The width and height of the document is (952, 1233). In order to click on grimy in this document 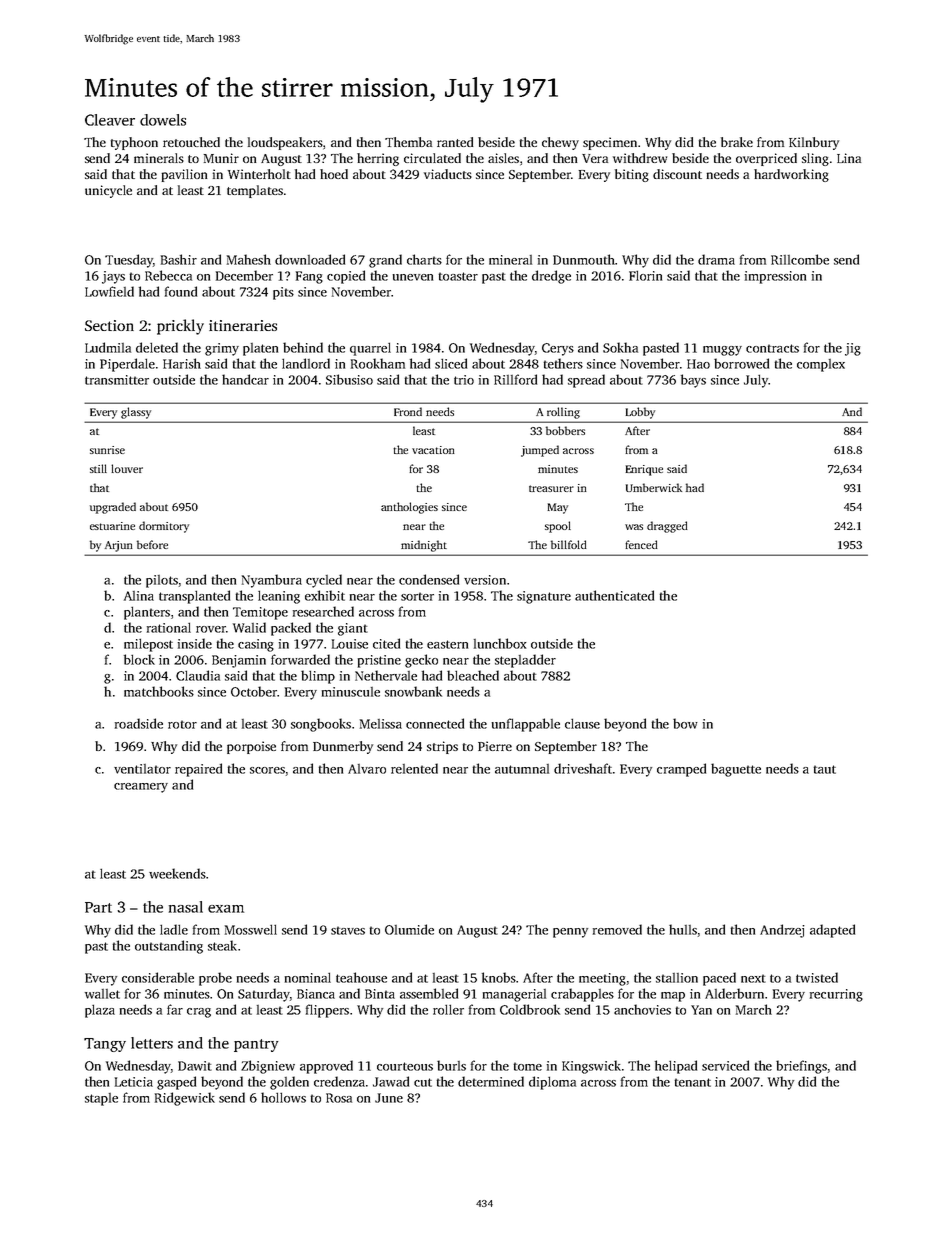, I will do `click(222, 349)`.
